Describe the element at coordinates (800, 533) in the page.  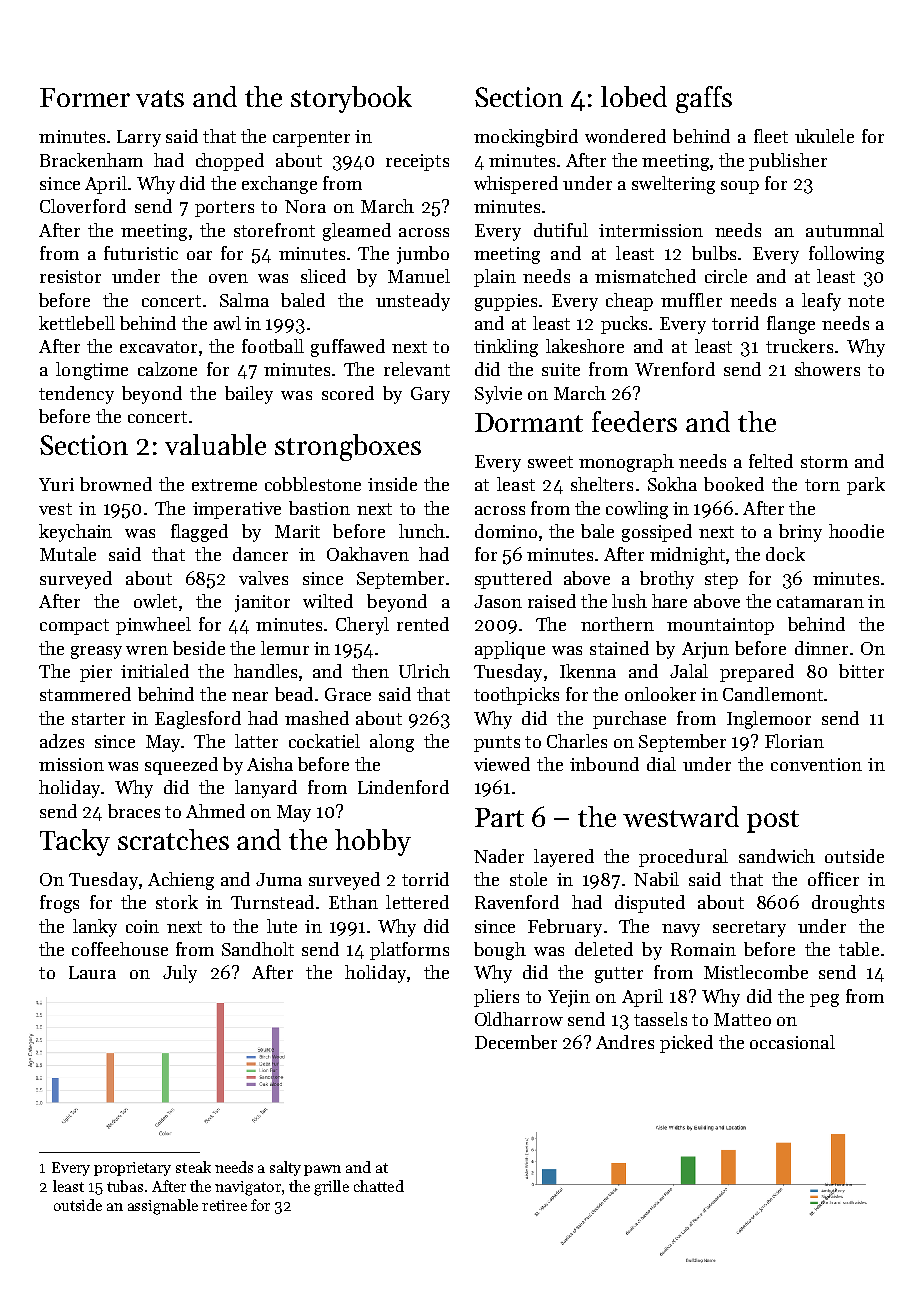
I see `briny` at that location.
